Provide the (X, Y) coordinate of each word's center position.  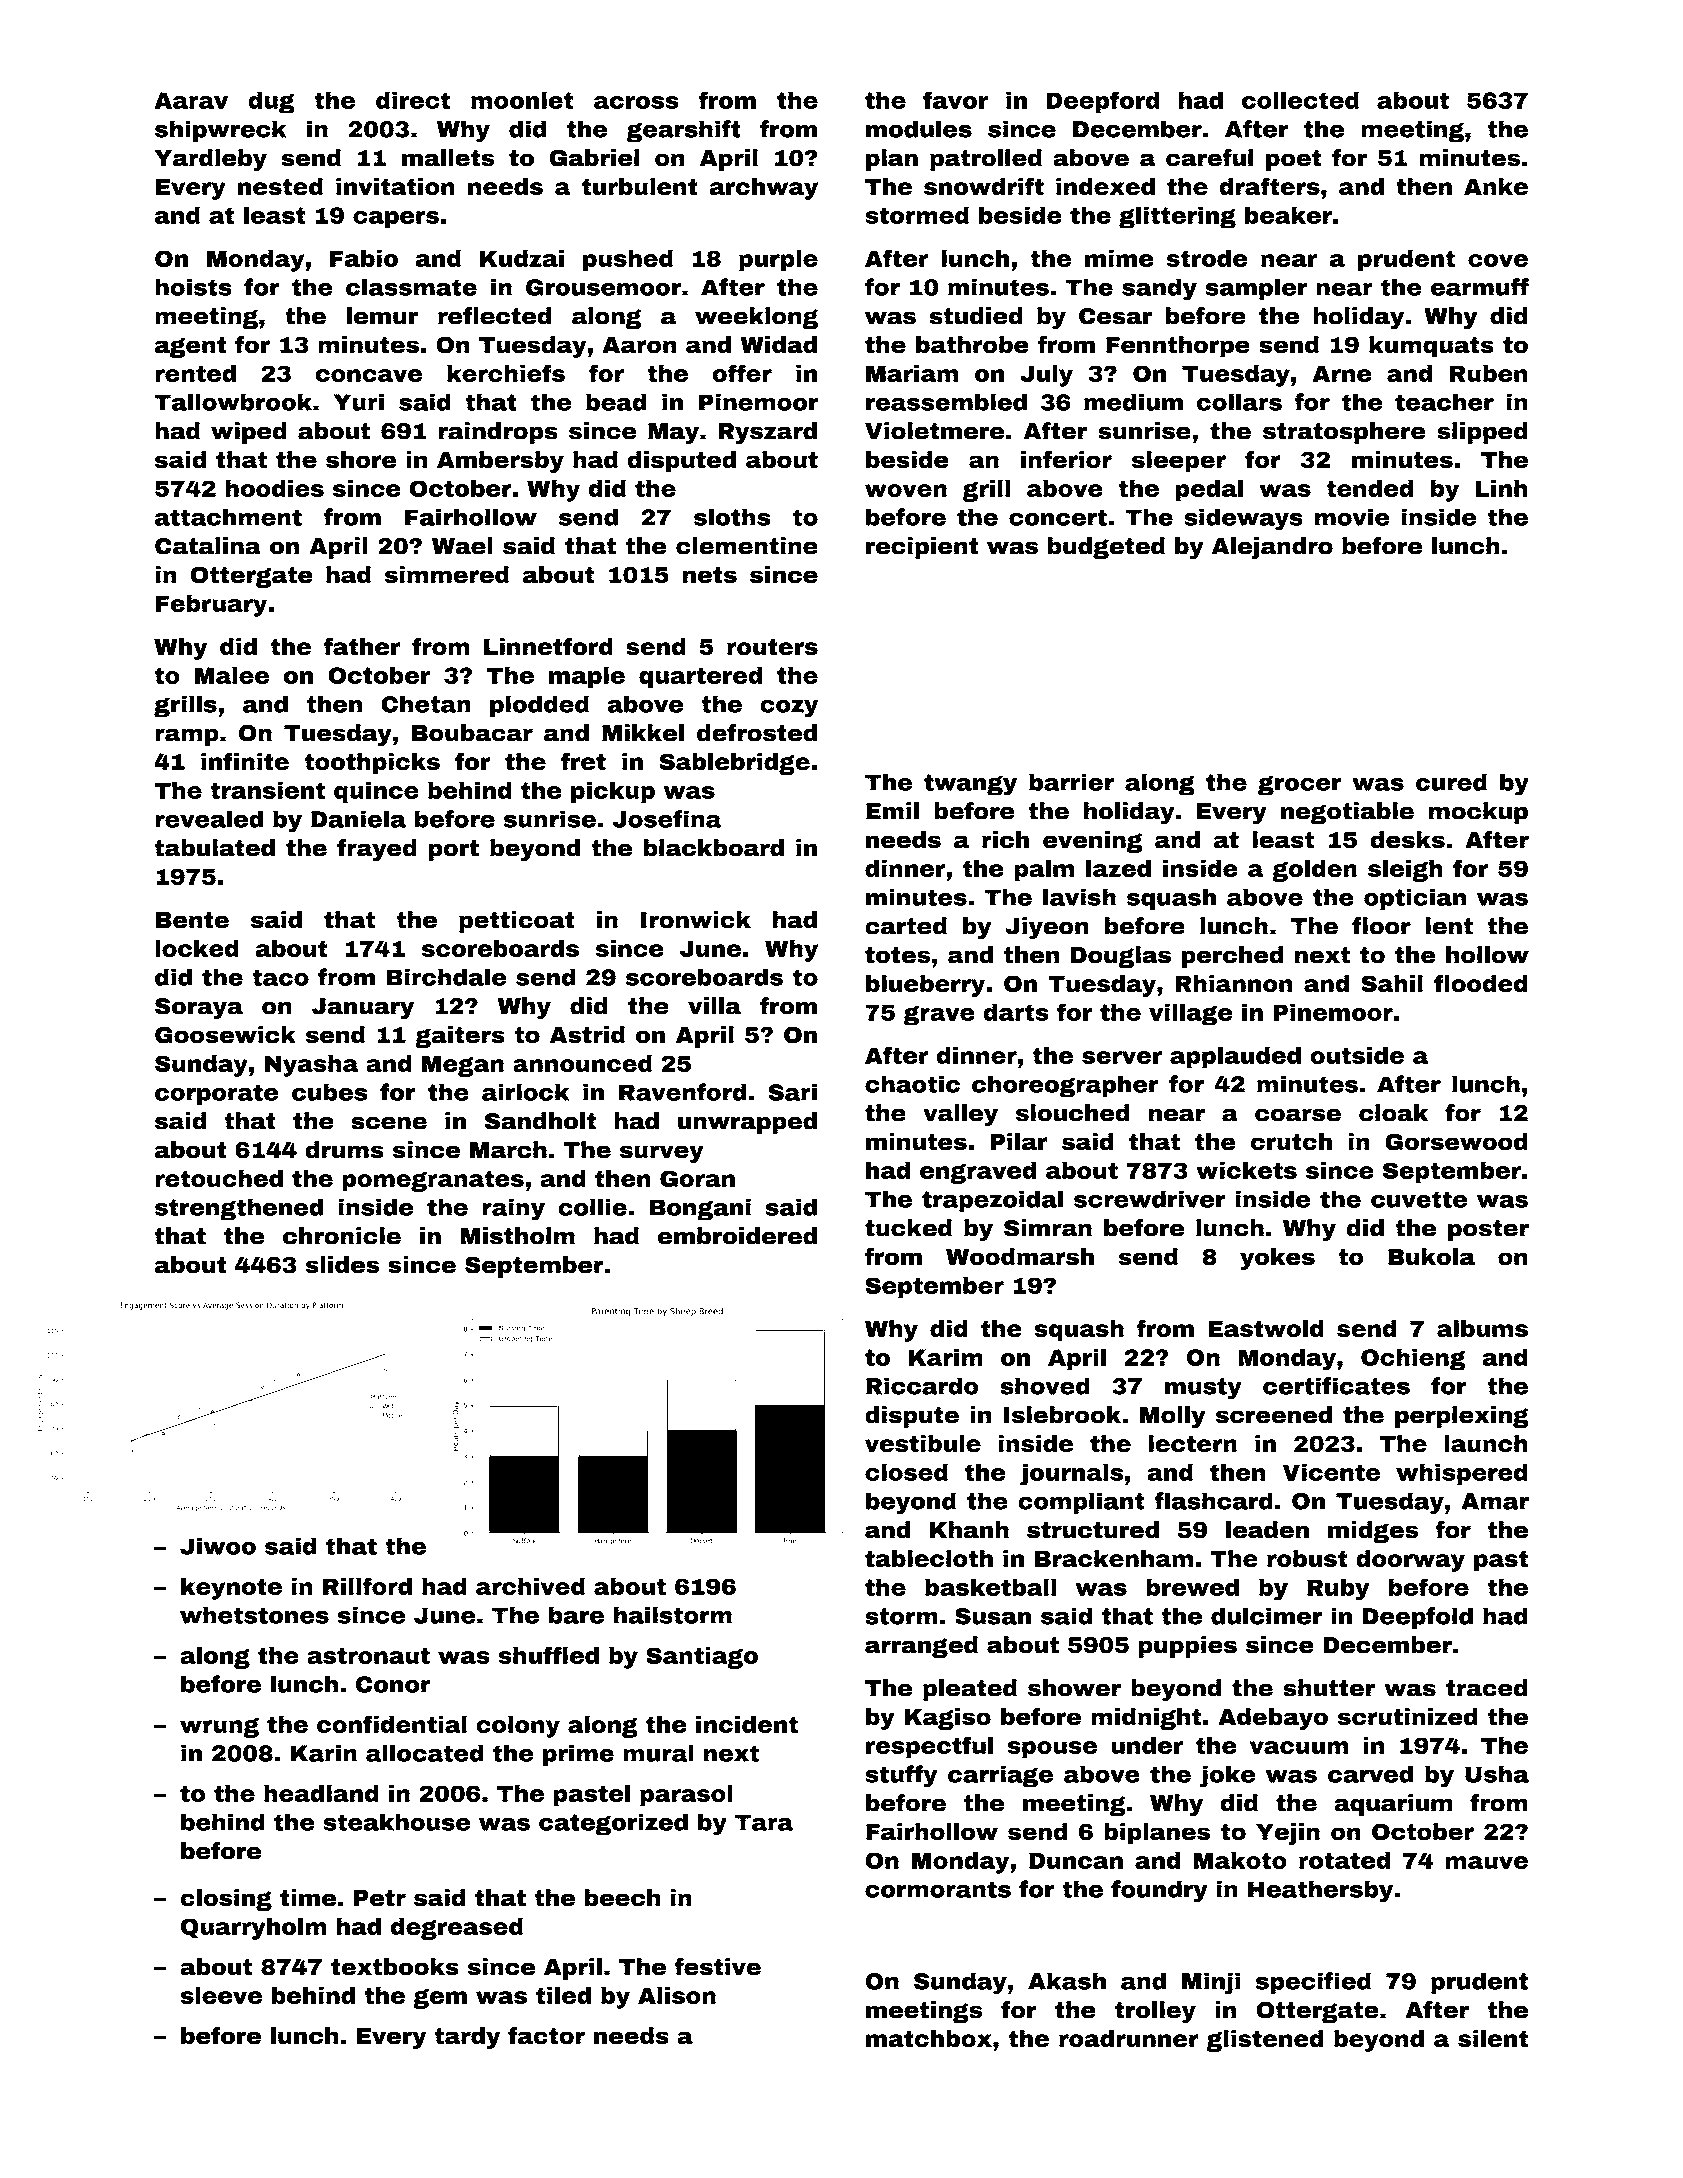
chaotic (912, 1084)
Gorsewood (1456, 1142)
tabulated (215, 848)
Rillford (367, 1586)
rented (195, 373)
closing (226, 1900)
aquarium (1393, 1805)
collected (1300, 100)
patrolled (986, 160)
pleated (970, 1690)
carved (1370, 1774)
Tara (764, 1822)
